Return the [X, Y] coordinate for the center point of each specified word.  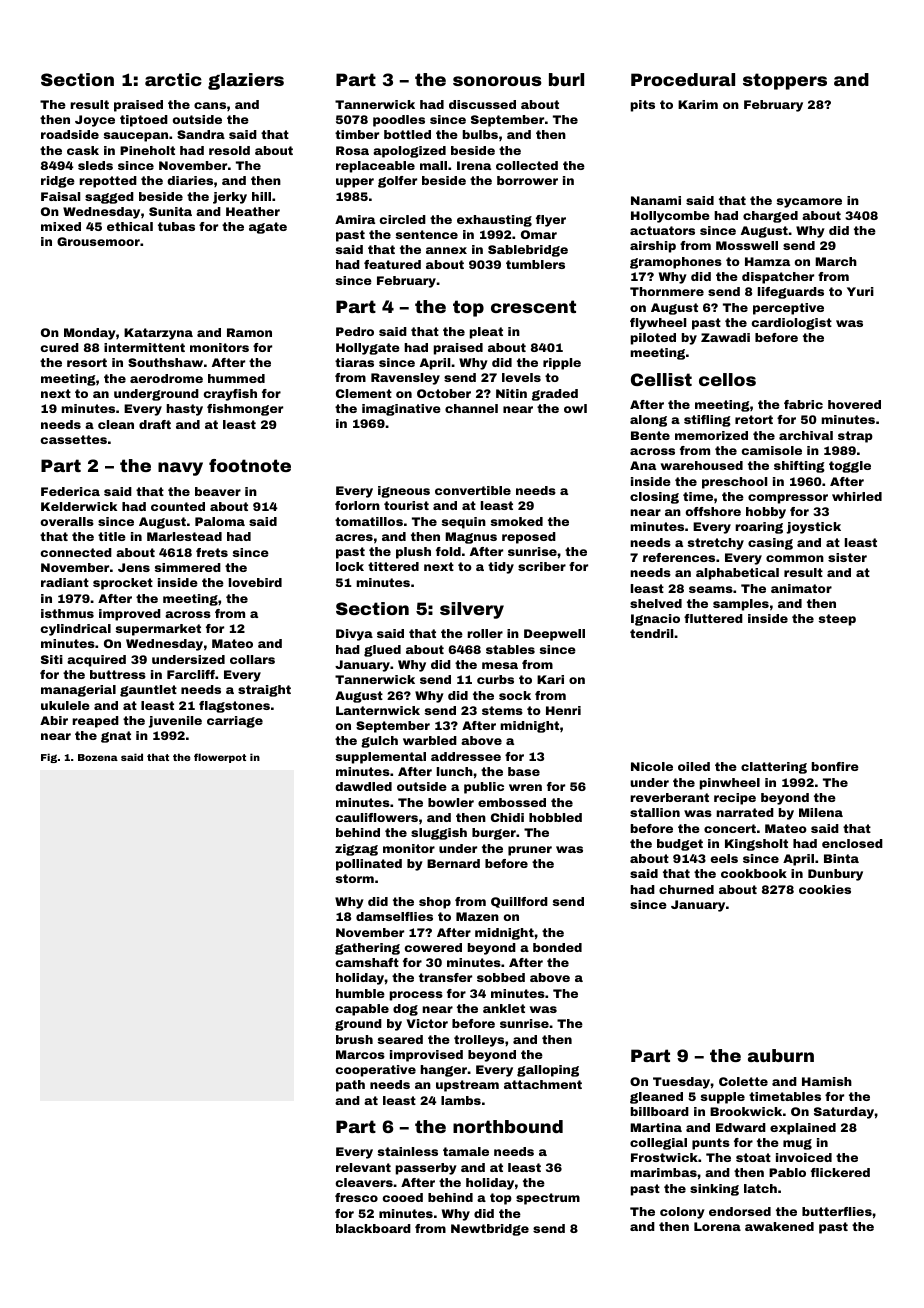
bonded [557, 947]
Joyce [95, 121]
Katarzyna [158, 334]
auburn [781, 1055]
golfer [397, 182]
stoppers [785, 81]
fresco [356, 1197]
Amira [355, 219]
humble [360, 993]
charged [770, 217]
